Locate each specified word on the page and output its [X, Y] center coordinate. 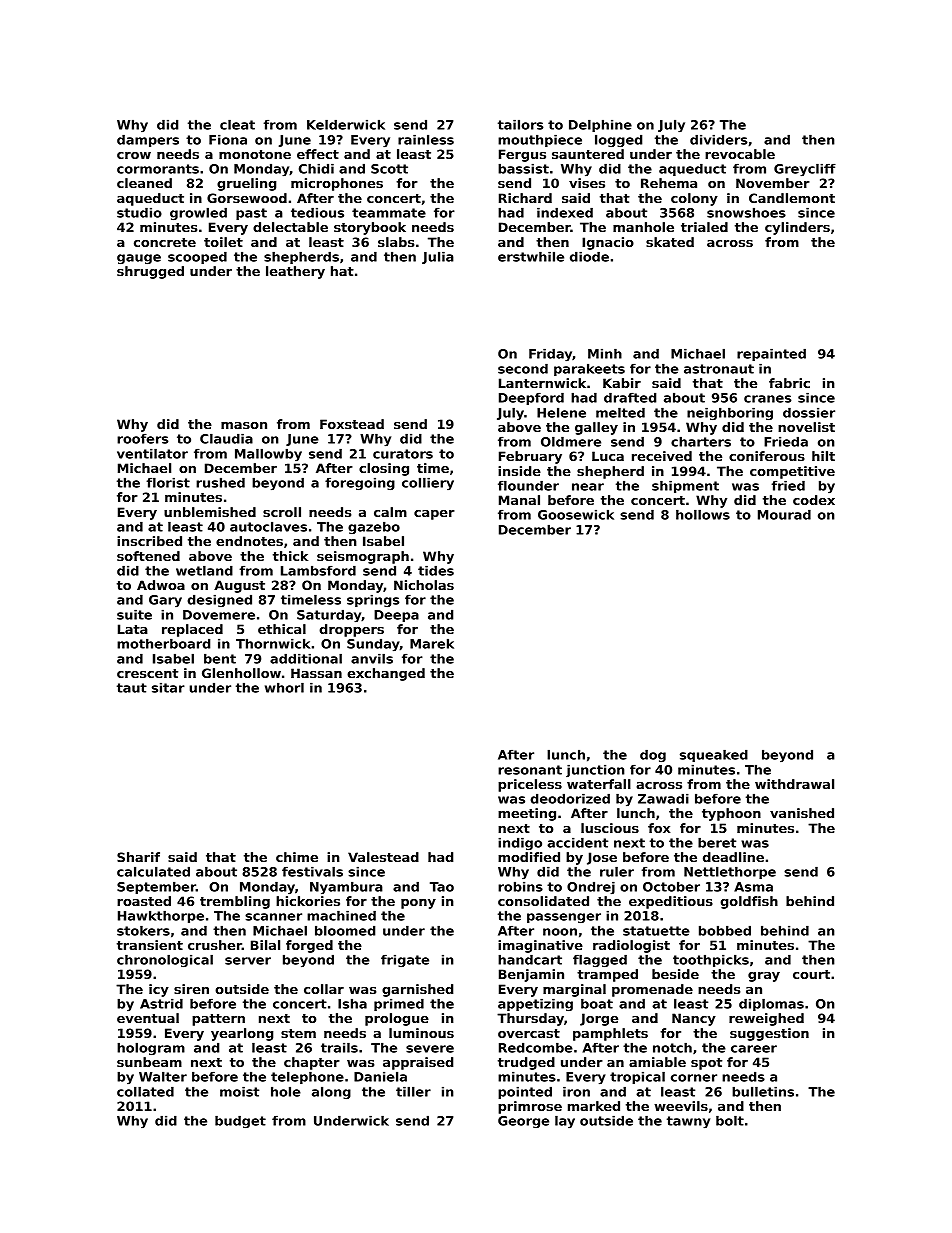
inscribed [149, 541]
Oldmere [571, 441]
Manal [519, 500]
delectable [290, 227]
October [671, 886]
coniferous [767, 456]
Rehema [669, 183]
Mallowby [268, 455]
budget [240, 1122]
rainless [426, 139]
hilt [823, 456]
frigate [405, 961]
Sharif [138, 857]
